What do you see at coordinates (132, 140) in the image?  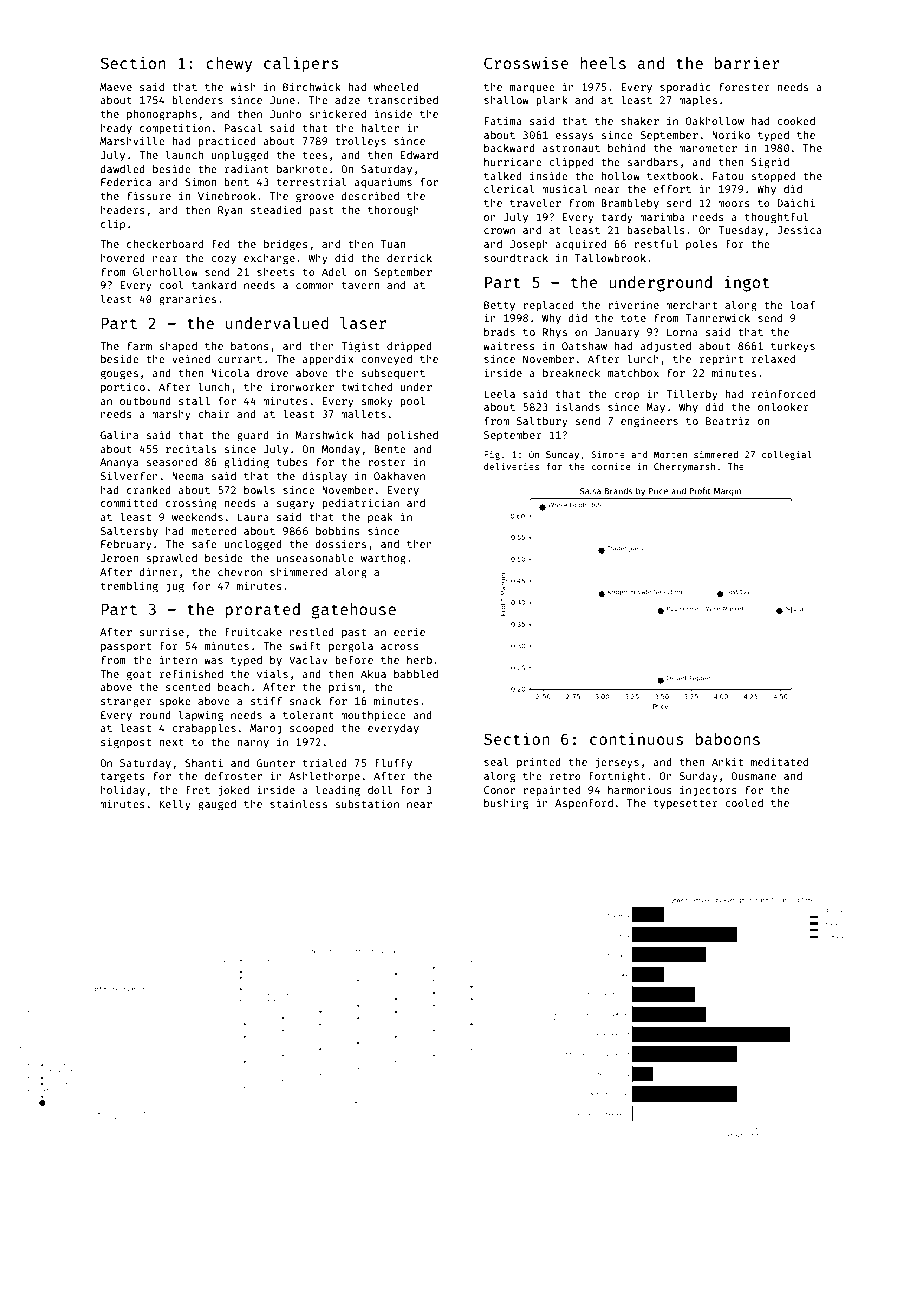 I see `Marshville` at bounding box center [132, 140].
